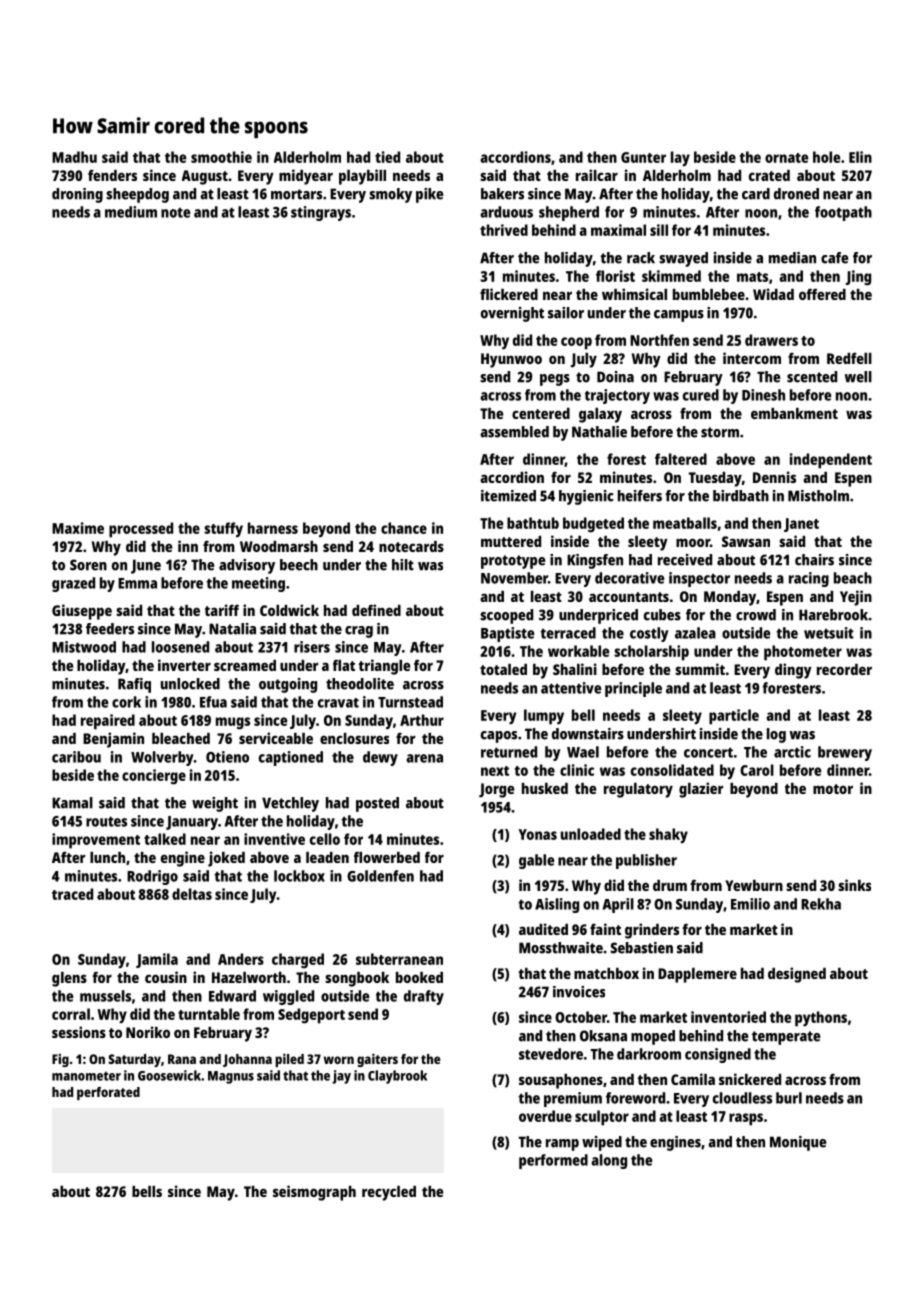 The height and width of the page is (1308, 924). What do you see at coordinates (568, 633) in the page?
I see `terraced` at bounding box center [568, 633].
